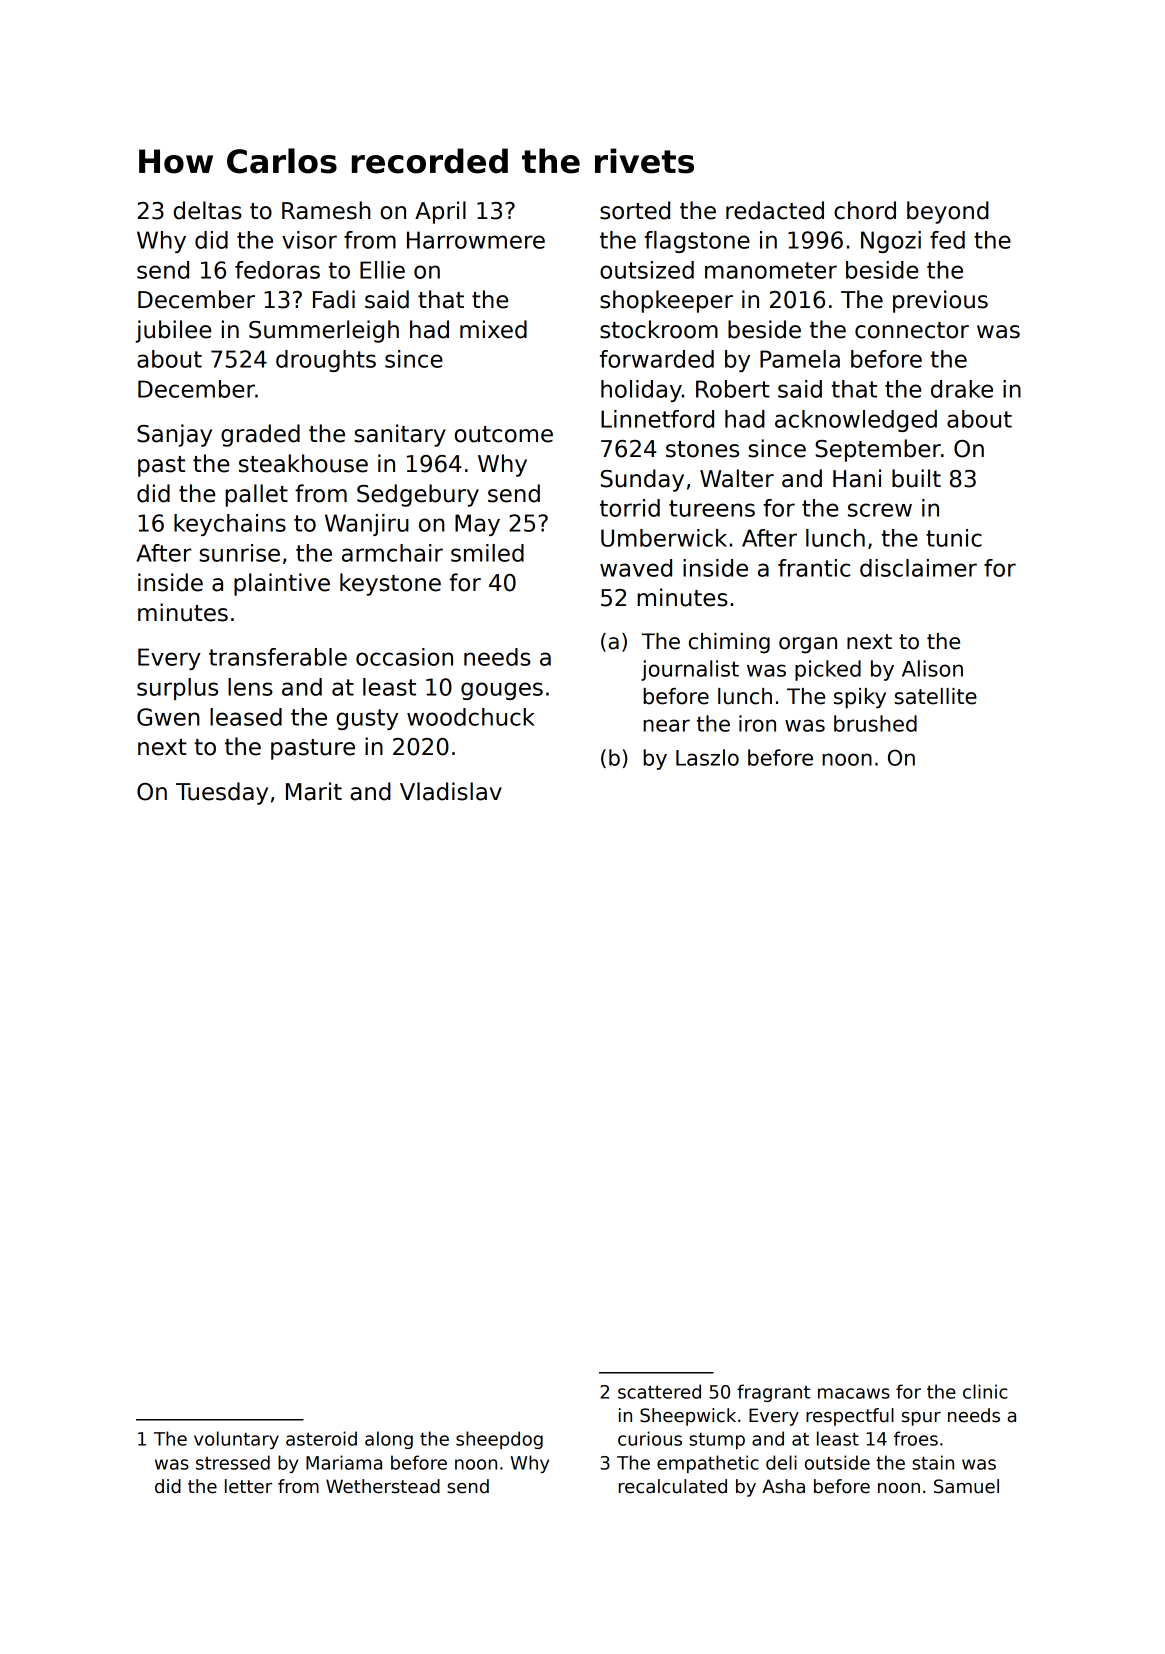 The width and height of the image is (1165, 1654). What do you see at coordinates (173, 331) in the image?
I see `jubilee` at bounding box center [173, 331].
